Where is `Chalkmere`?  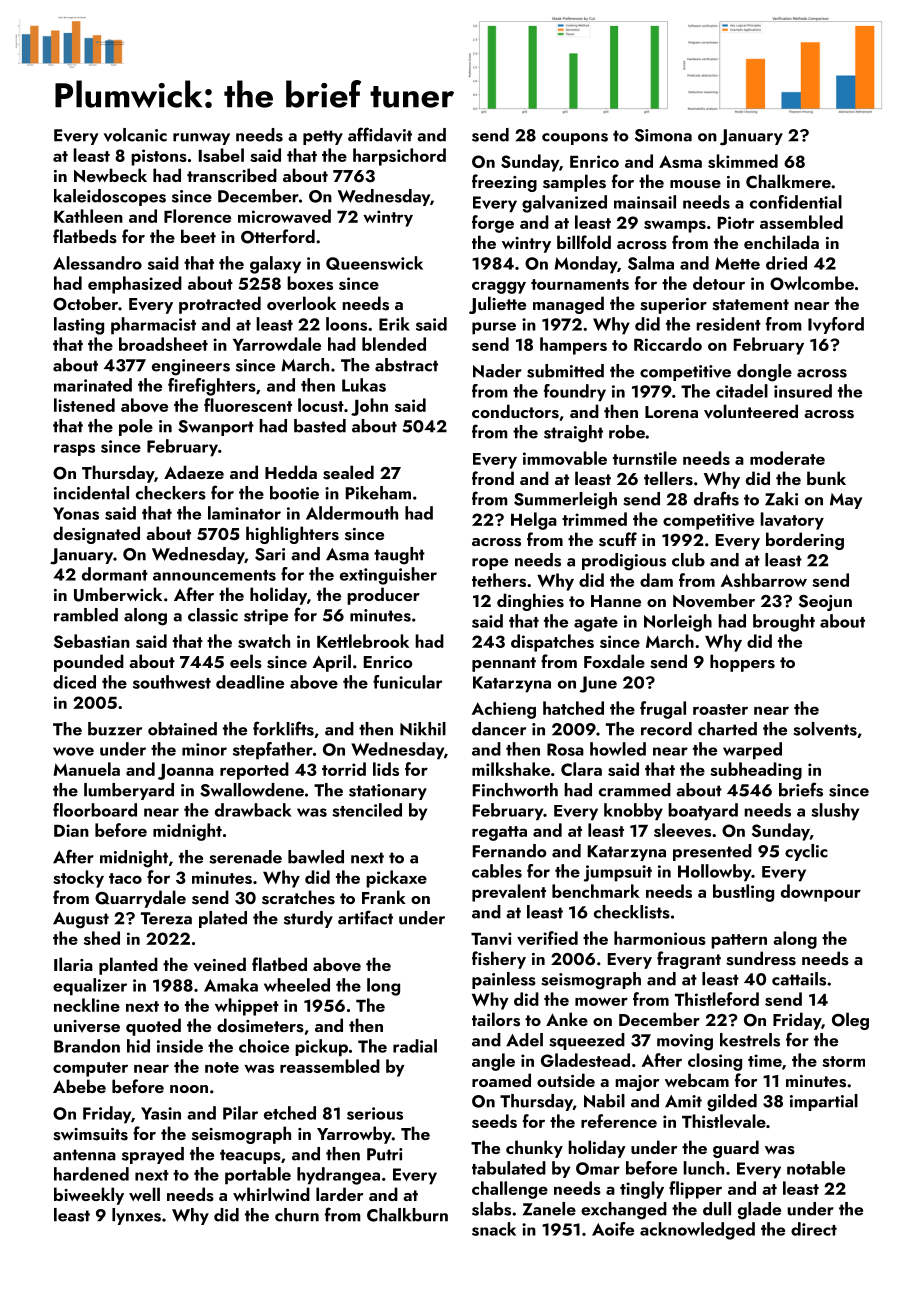 Chalkmere is located at coordinates (788, 181).
